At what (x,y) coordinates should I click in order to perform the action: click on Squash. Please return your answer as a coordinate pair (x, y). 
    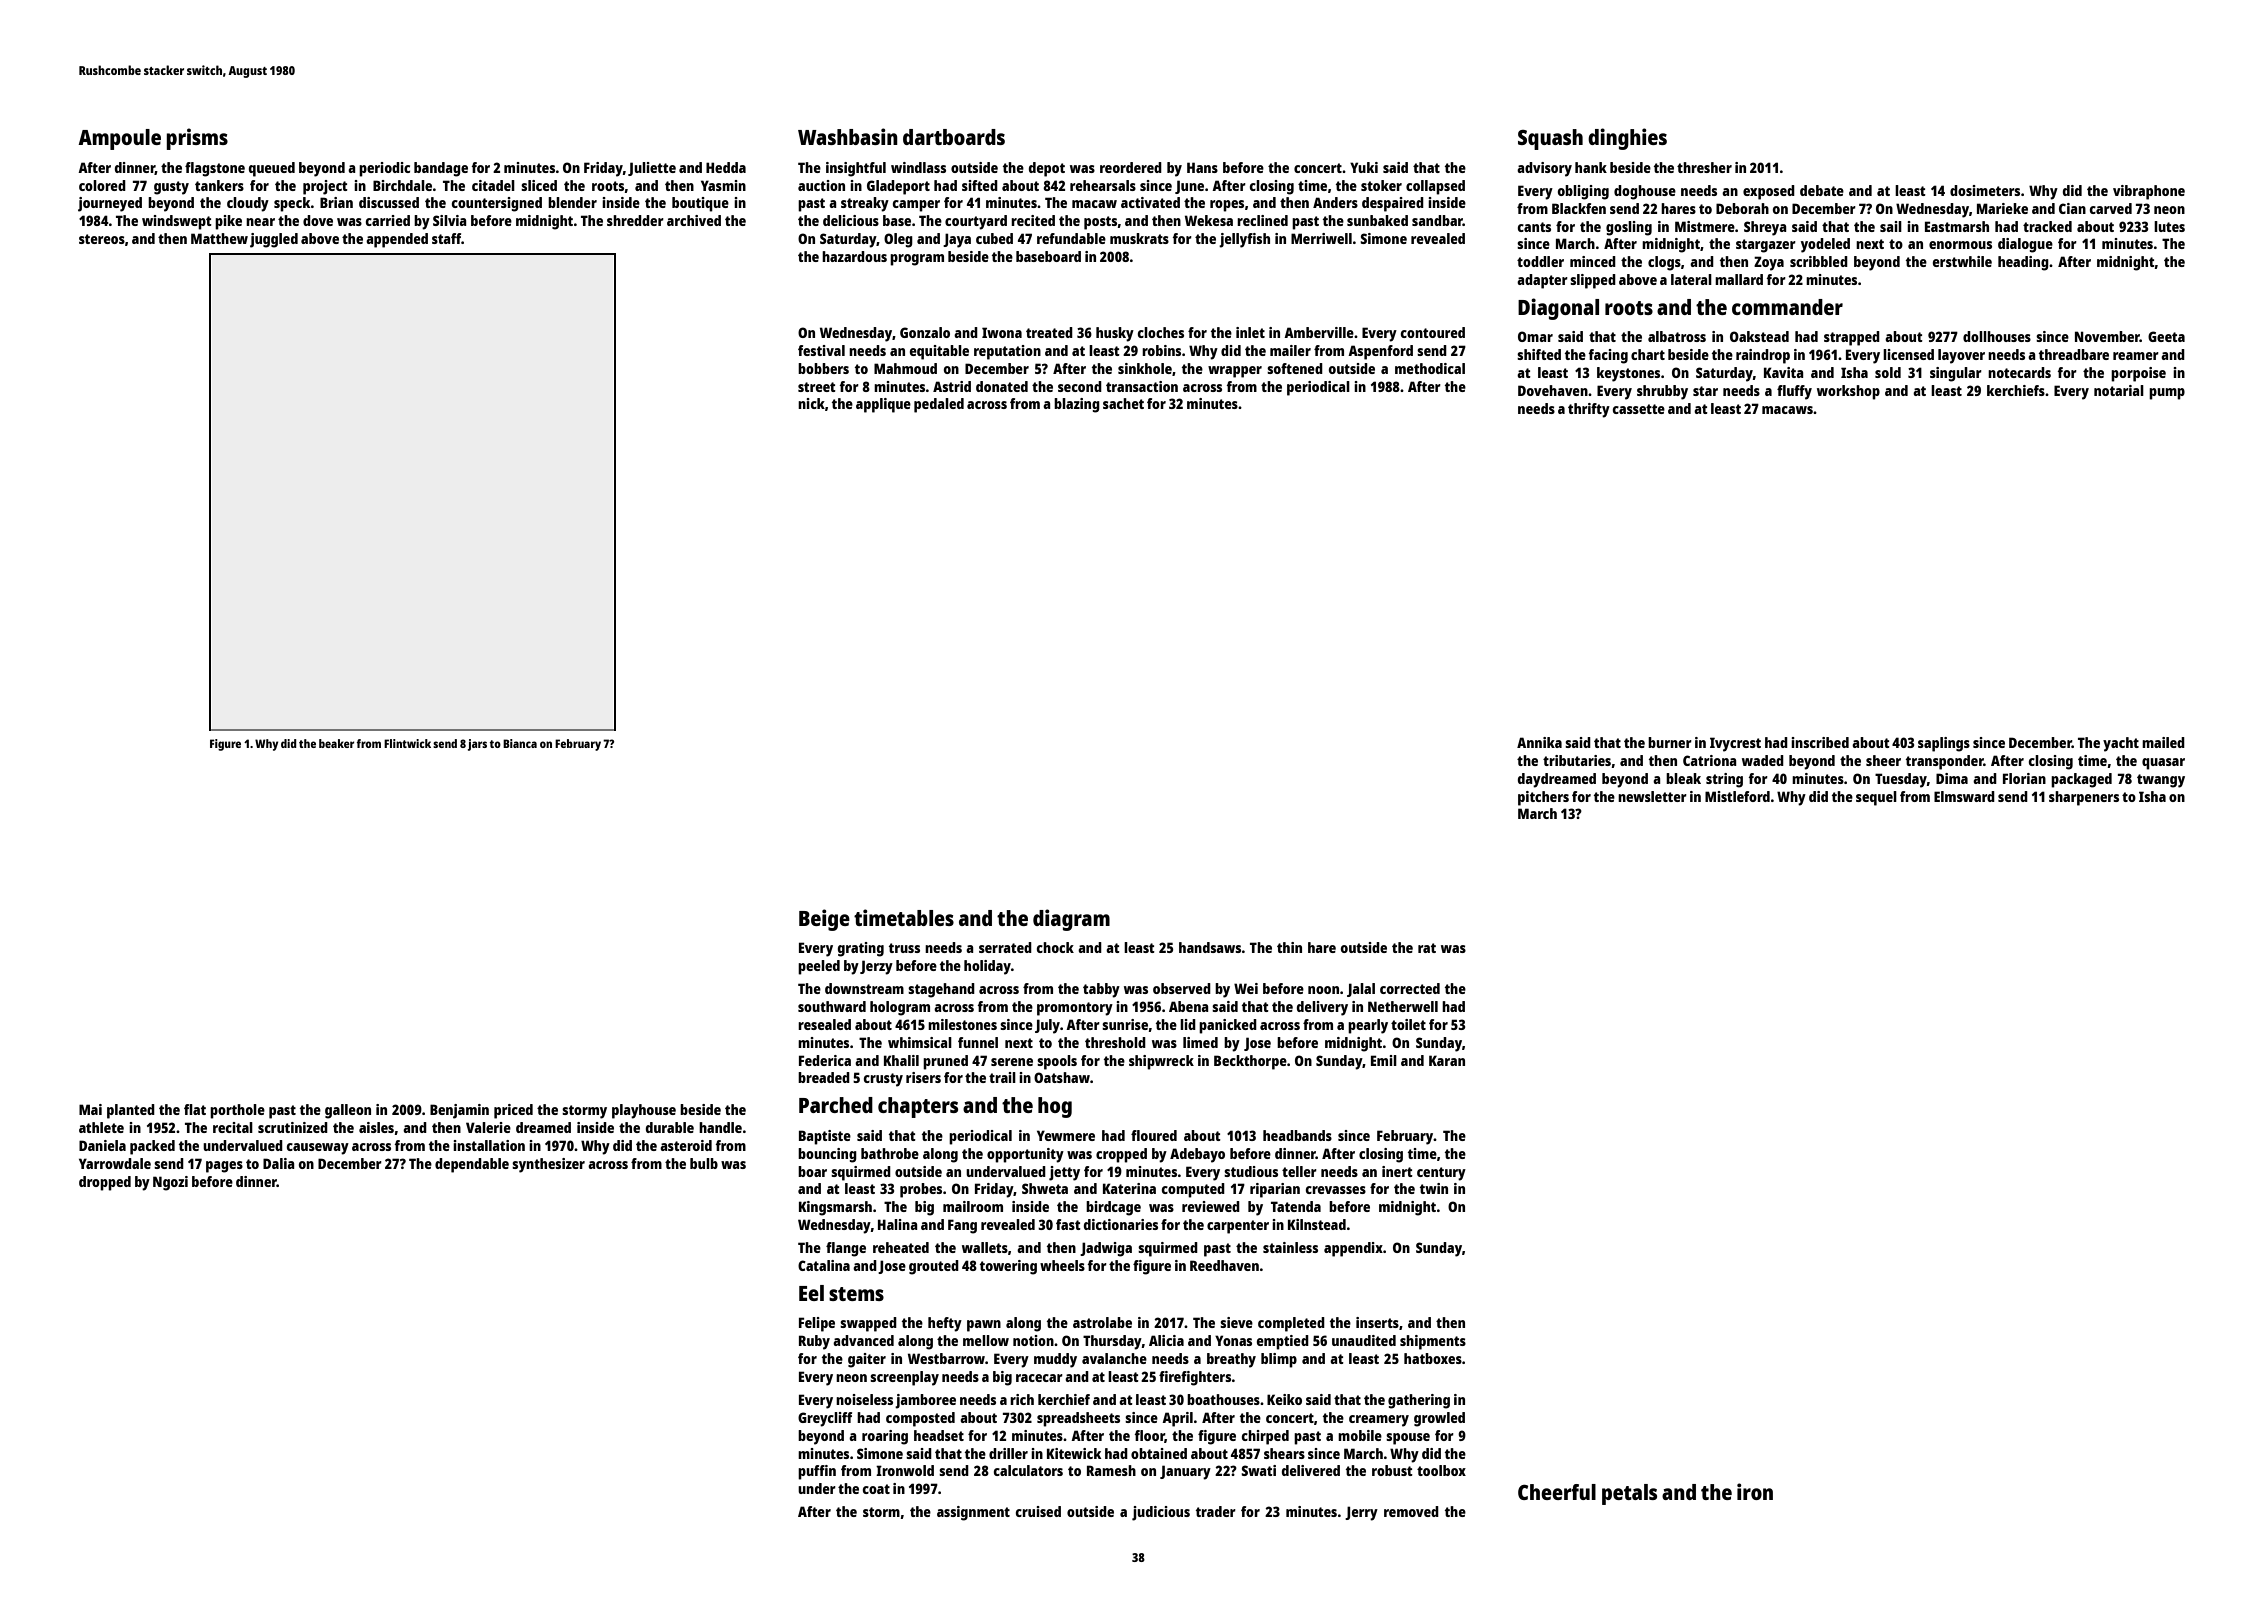
    Looking at the image, I should click on (1550, 139).
